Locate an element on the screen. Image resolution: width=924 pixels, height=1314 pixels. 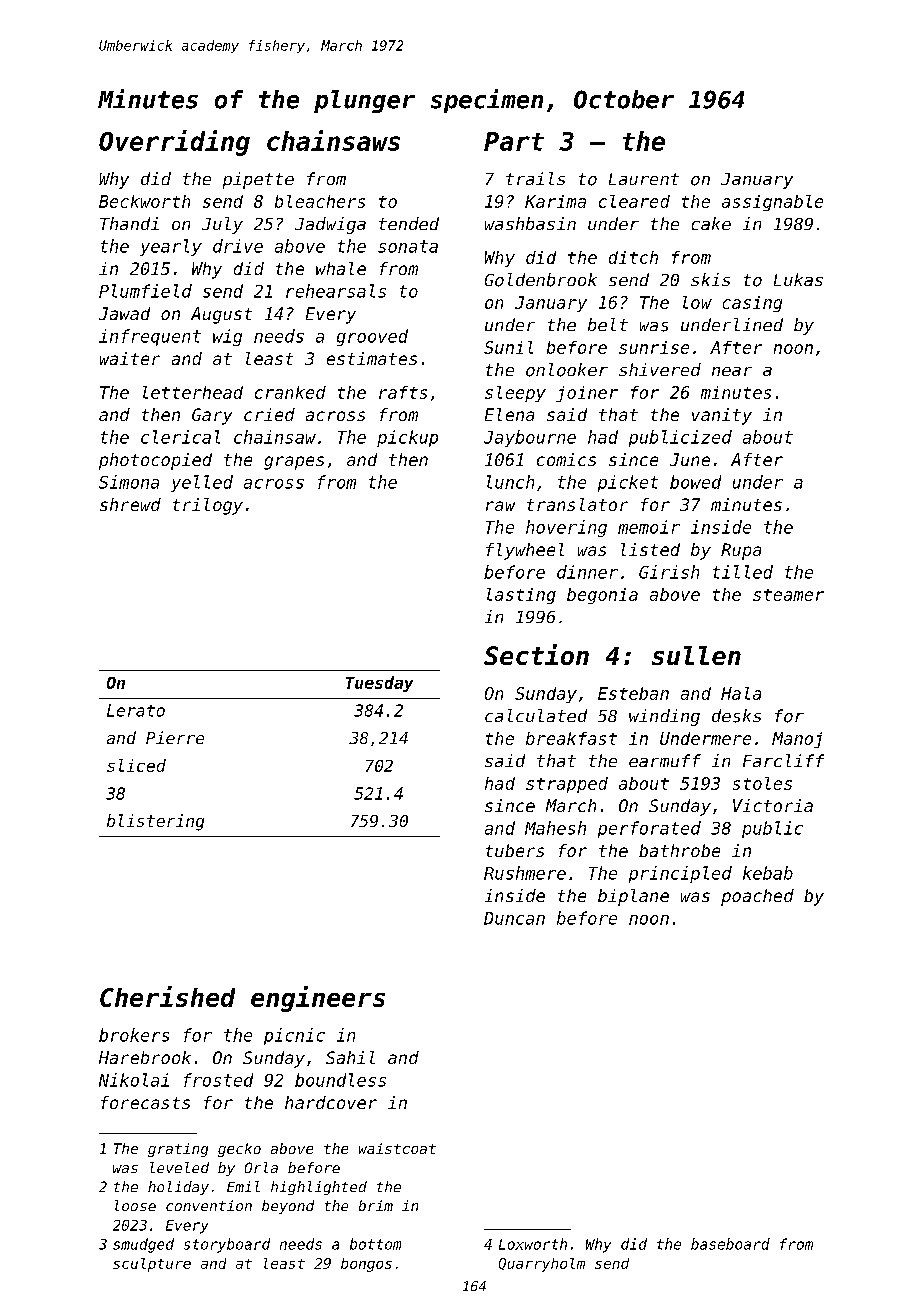
sliced is located at coordinates (136, 765).
